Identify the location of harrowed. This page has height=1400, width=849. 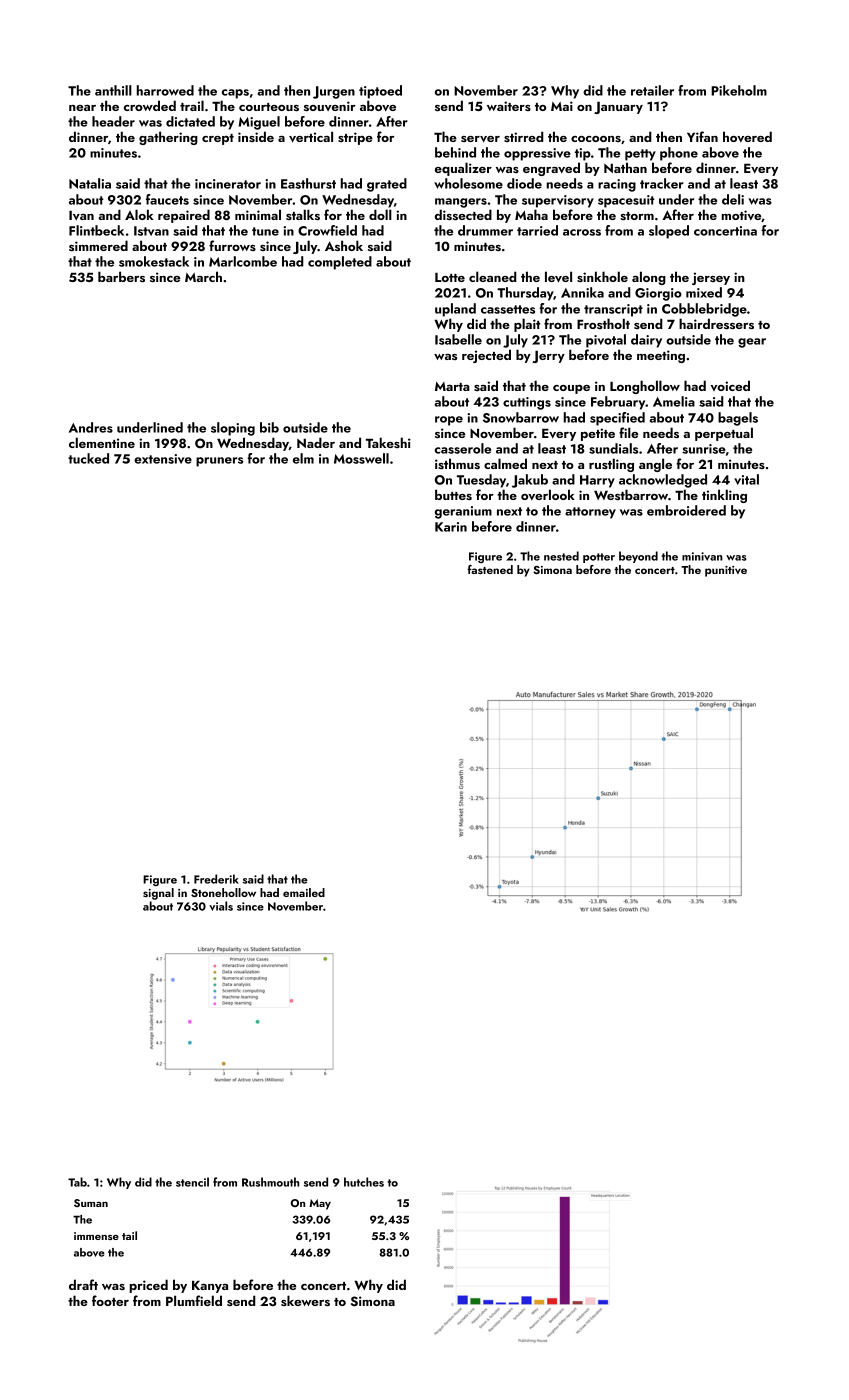
(165, 90).
